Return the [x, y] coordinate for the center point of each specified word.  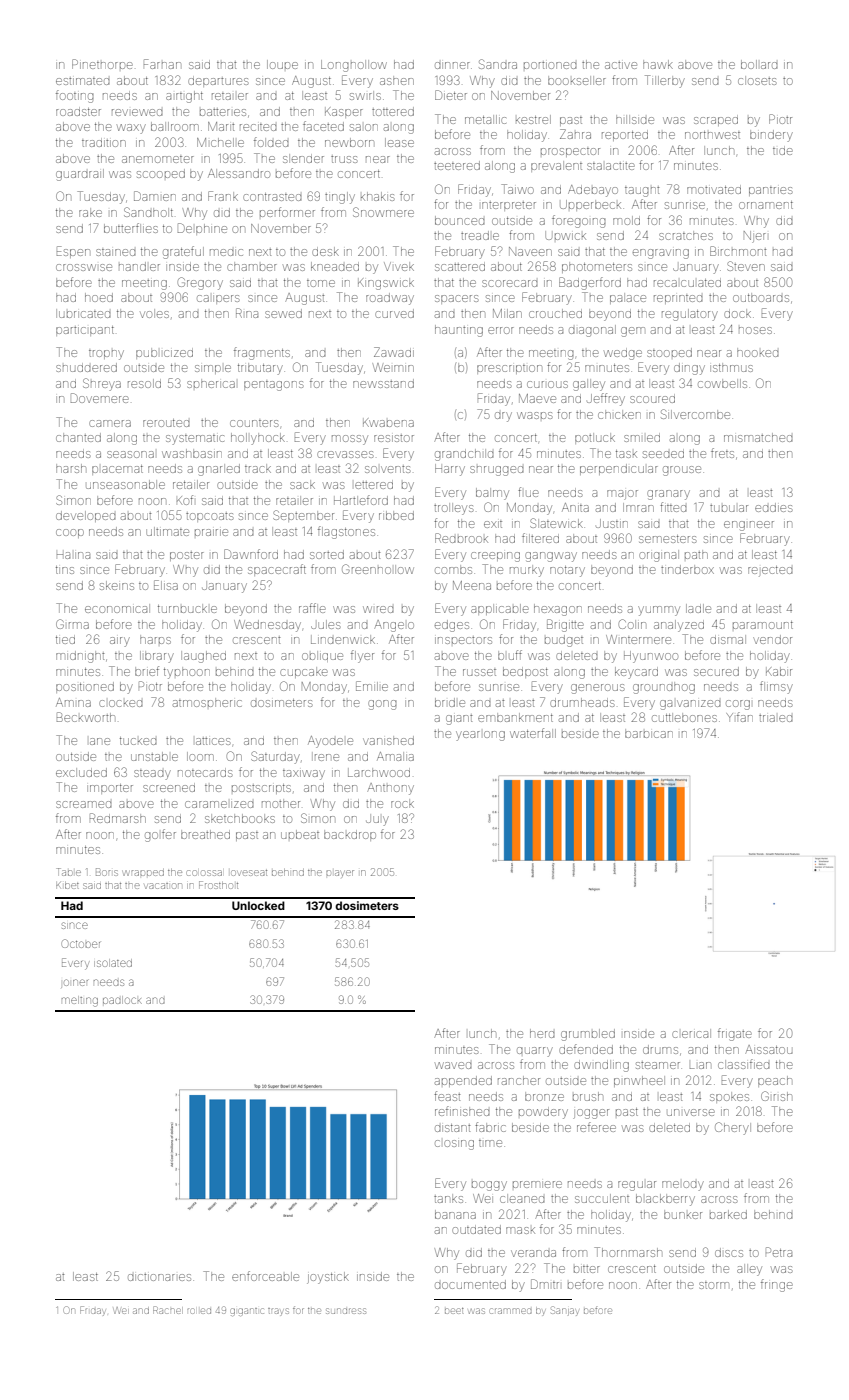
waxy [131, 129]
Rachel [167, 1310]
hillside [635, 119]
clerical [691, 1033]
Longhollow [354, 66]
